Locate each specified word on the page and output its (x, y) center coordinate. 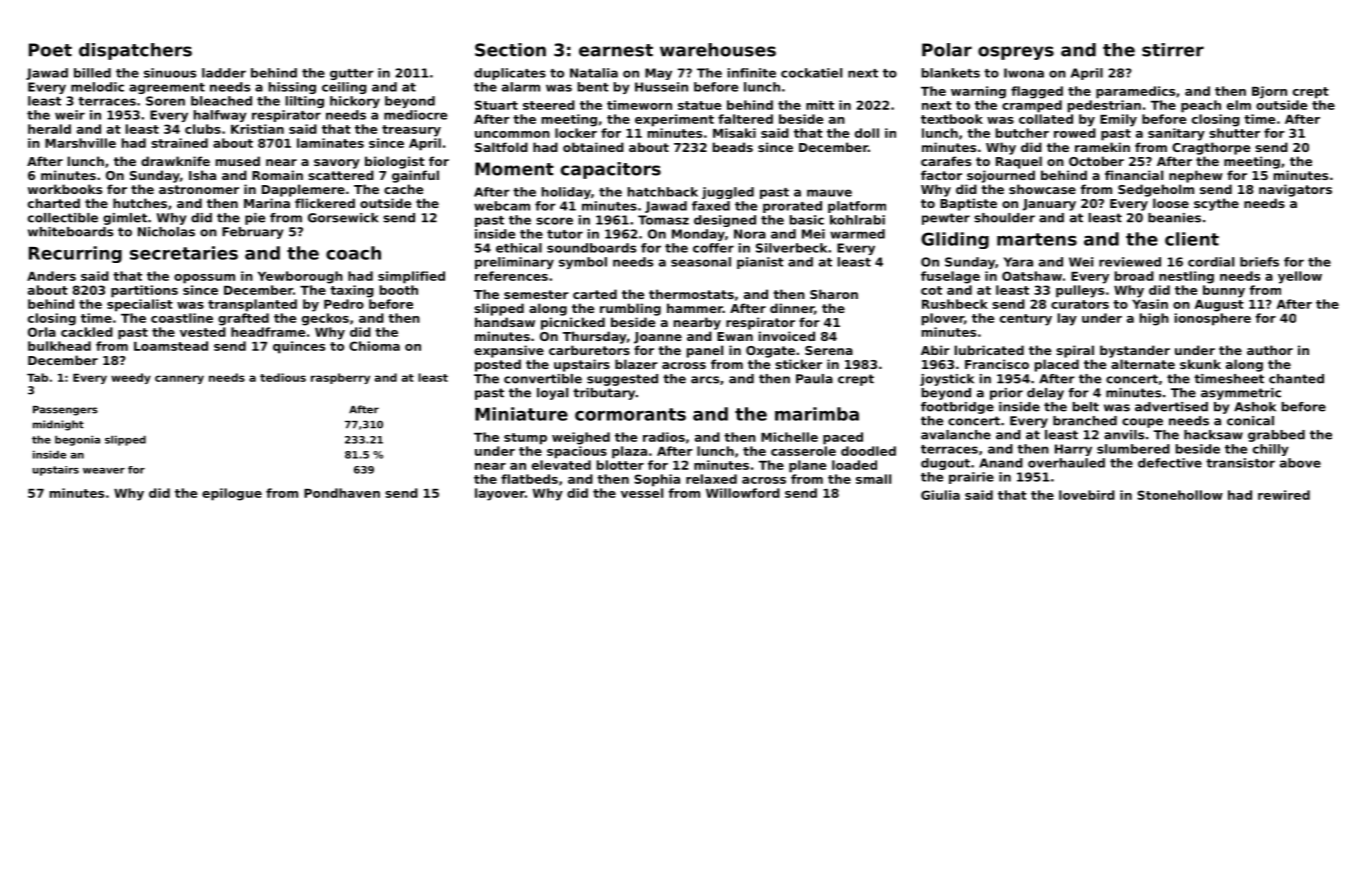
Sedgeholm (1156, 190)
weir (70, 115)
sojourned (1001, 176)
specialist (140, 305)
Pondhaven (342, 493)
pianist (760, 263)
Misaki (734, 133)
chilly (1271, 450)
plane (808, 466)
